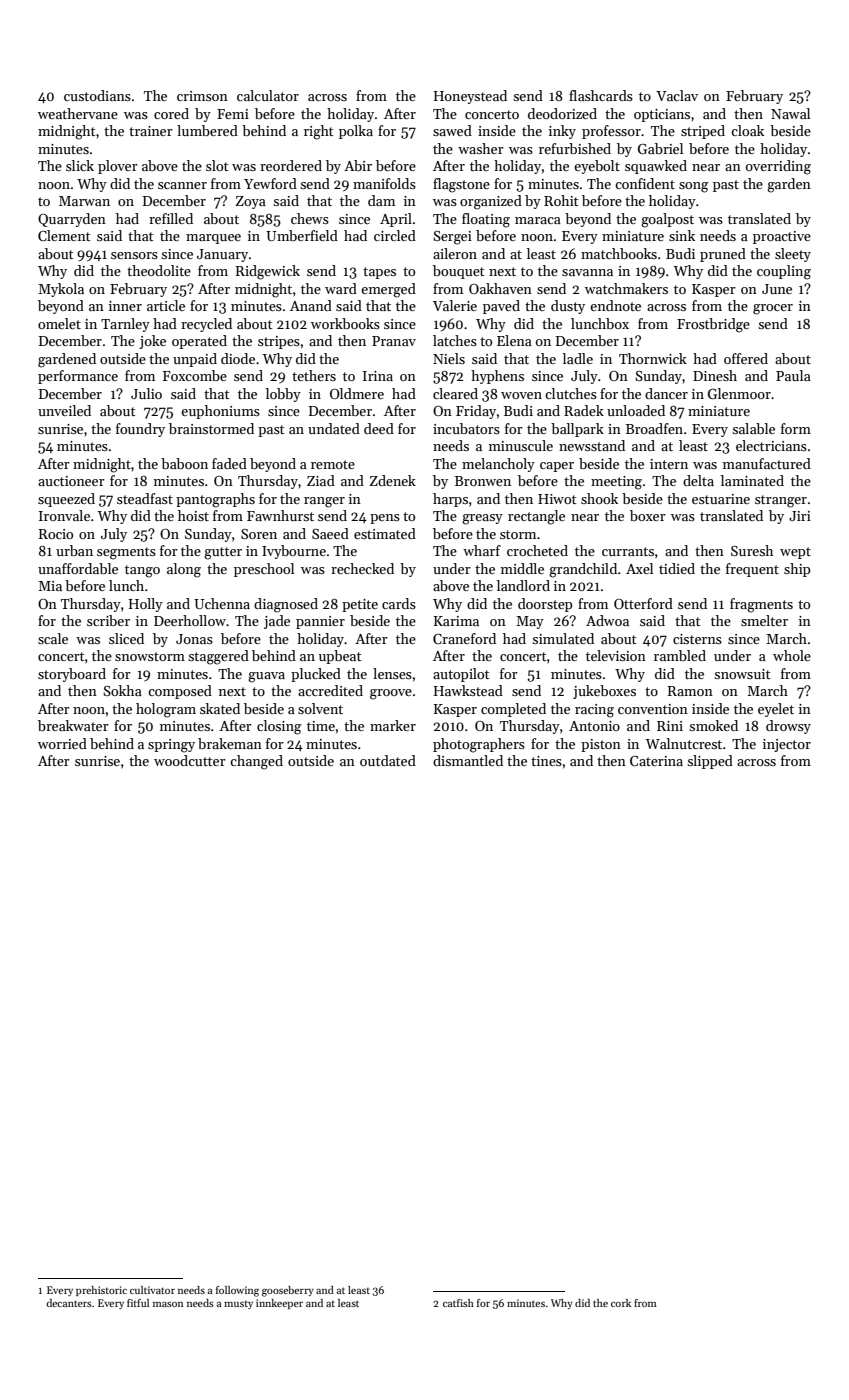 This document has height=1400, width=849. Describe the element at coordinates (777, 289) in the document. I see `June` at that location.
